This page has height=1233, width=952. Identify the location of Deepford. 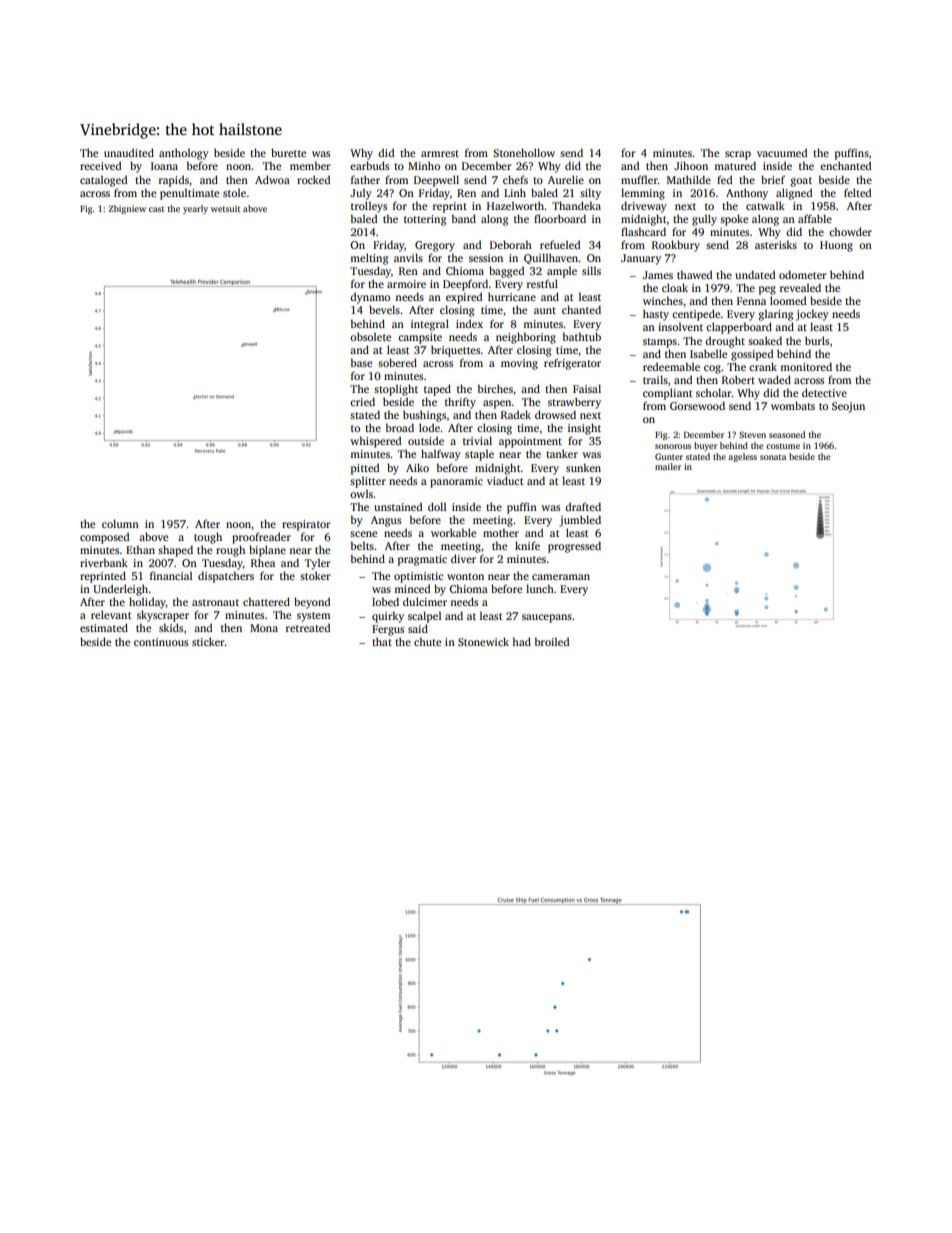
(465, 285).
